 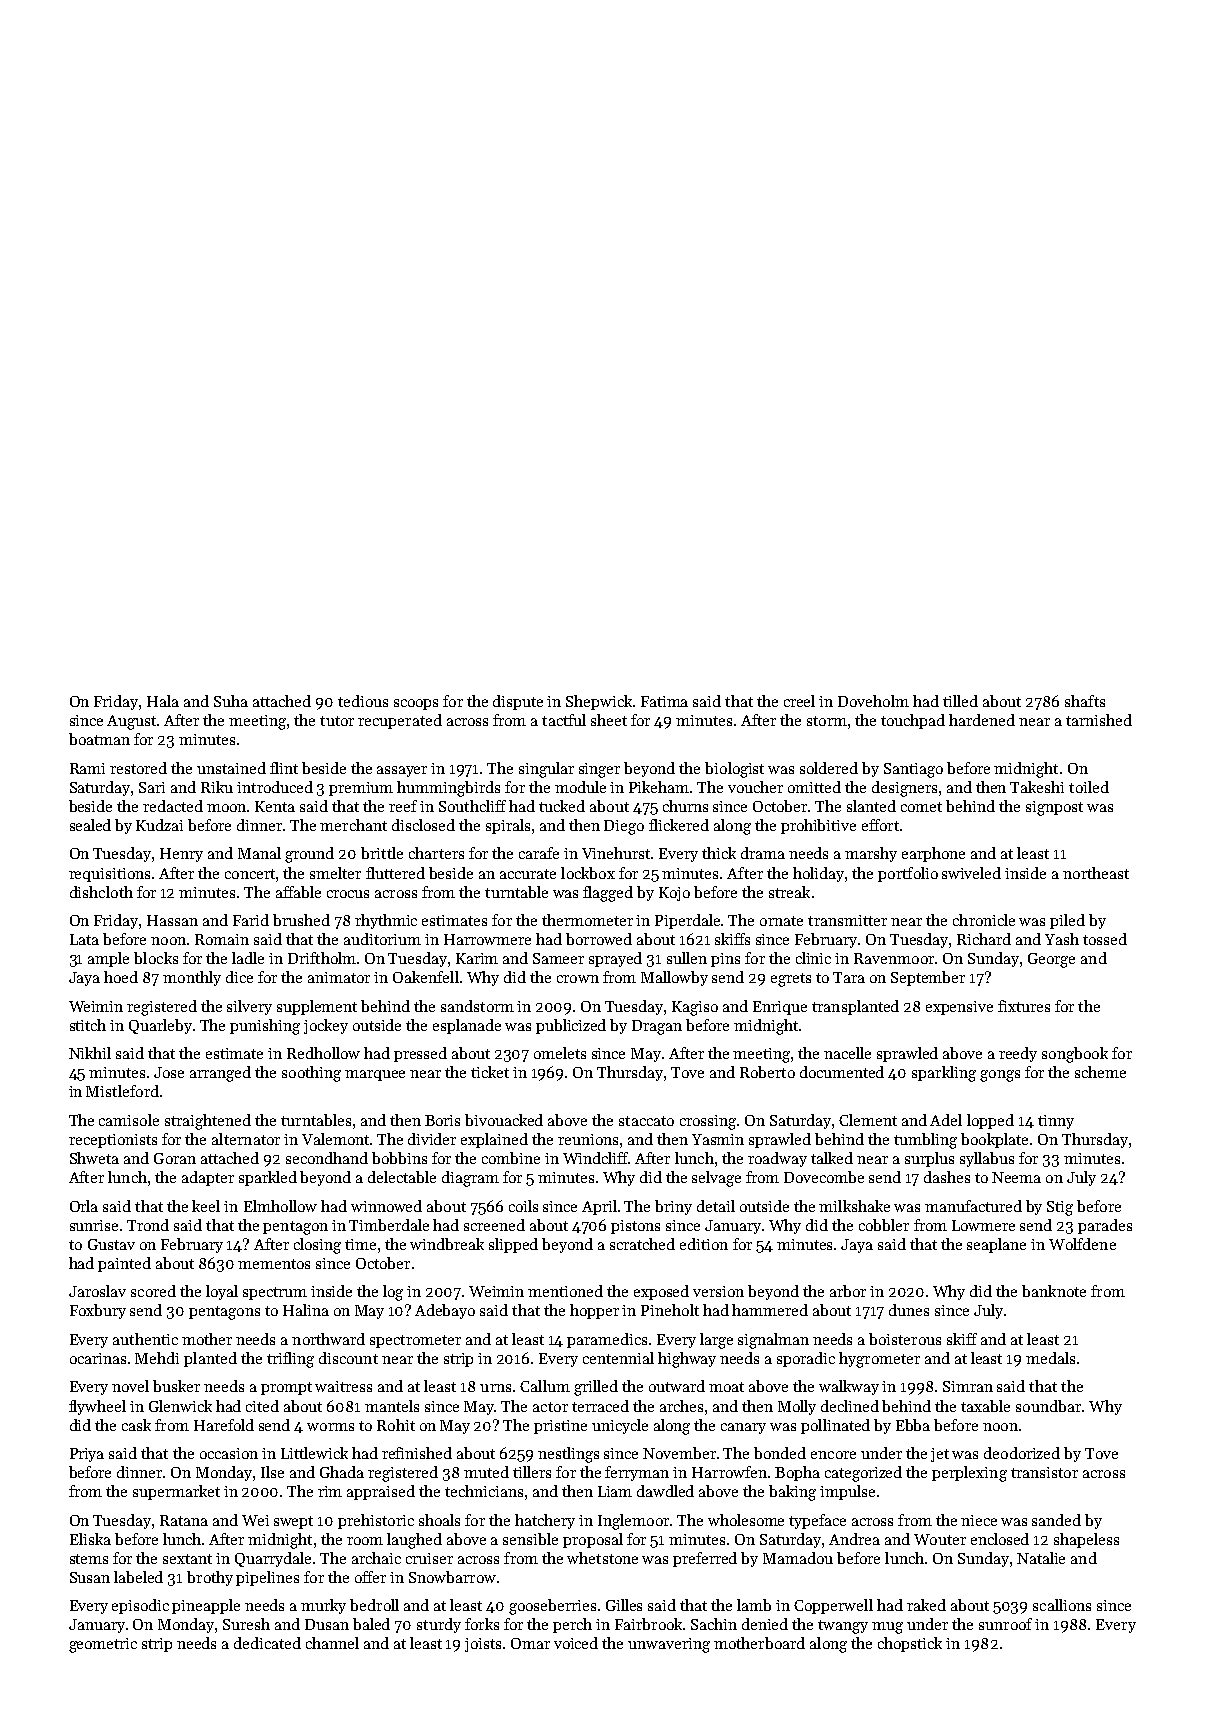 I want to click on Hala, so click(x=163, y=701).
